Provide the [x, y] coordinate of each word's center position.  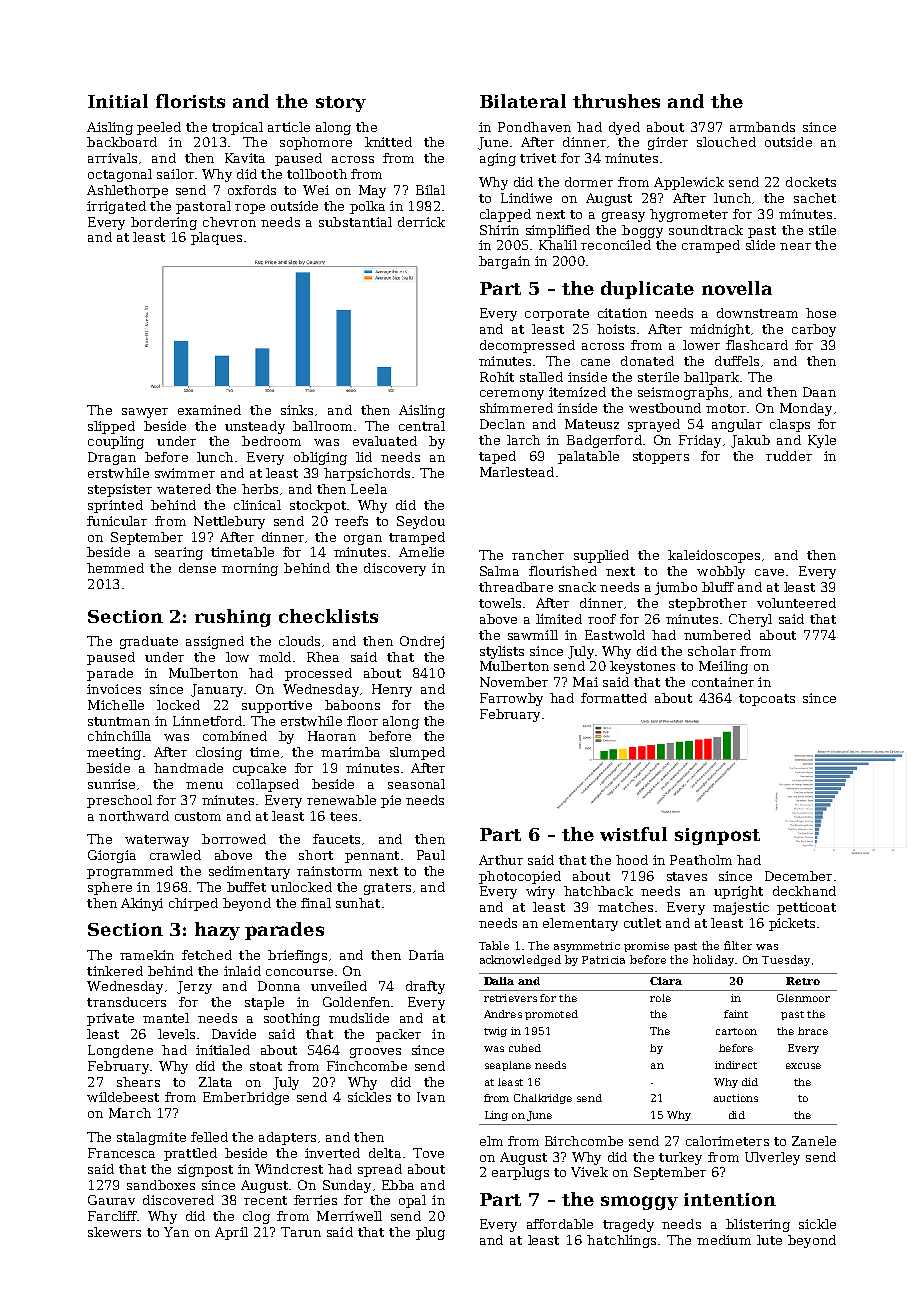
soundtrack [706, 230]
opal [412, 1201]
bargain [504, 262]
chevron [229, 222]
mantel [166, 1018]
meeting [114, 753]
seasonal [416, 784]
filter [738, 945]
